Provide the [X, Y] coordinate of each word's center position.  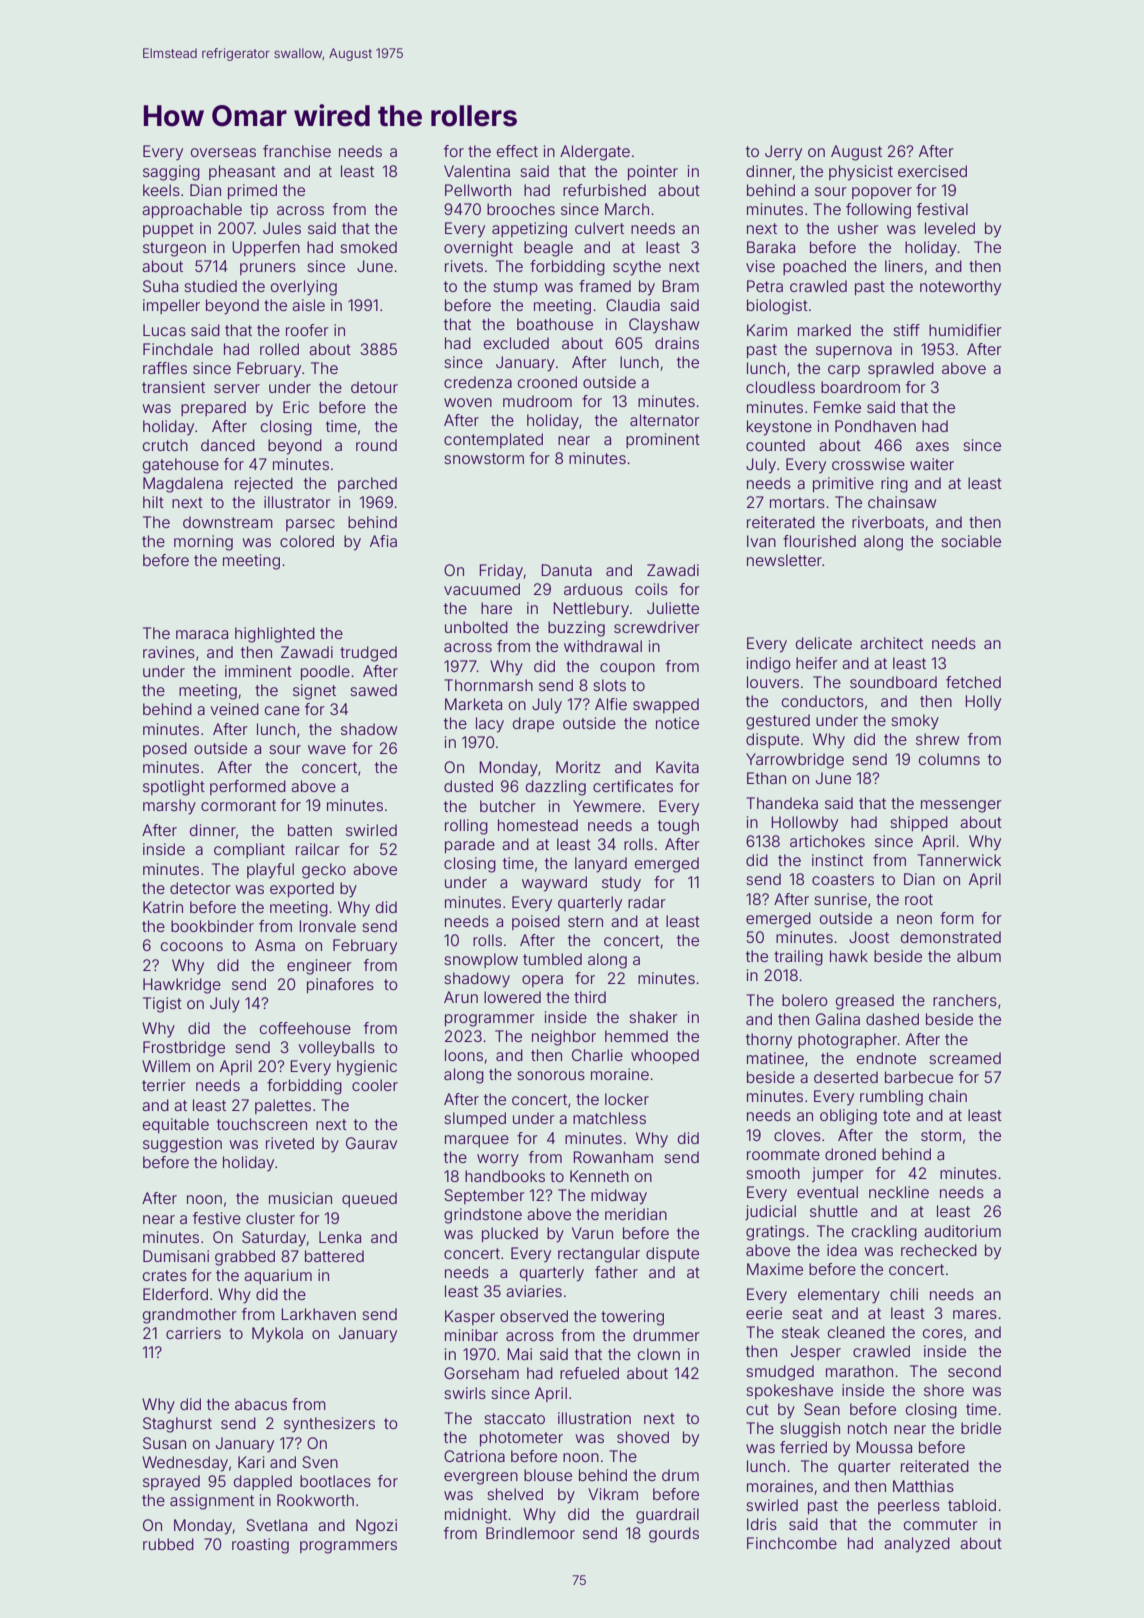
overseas [223, 152]
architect [891, 643]
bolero [805, 1000]
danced [228, 445]
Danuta [567, 570]
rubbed [168, 1544]
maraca [202, 634]
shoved [643, 1437]
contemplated [493, 440]
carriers [193, 1333]
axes [932, 446]
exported [302, 889]
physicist [861, 173]
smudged [780, 1373]
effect [517, 151]
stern [585, 921]
